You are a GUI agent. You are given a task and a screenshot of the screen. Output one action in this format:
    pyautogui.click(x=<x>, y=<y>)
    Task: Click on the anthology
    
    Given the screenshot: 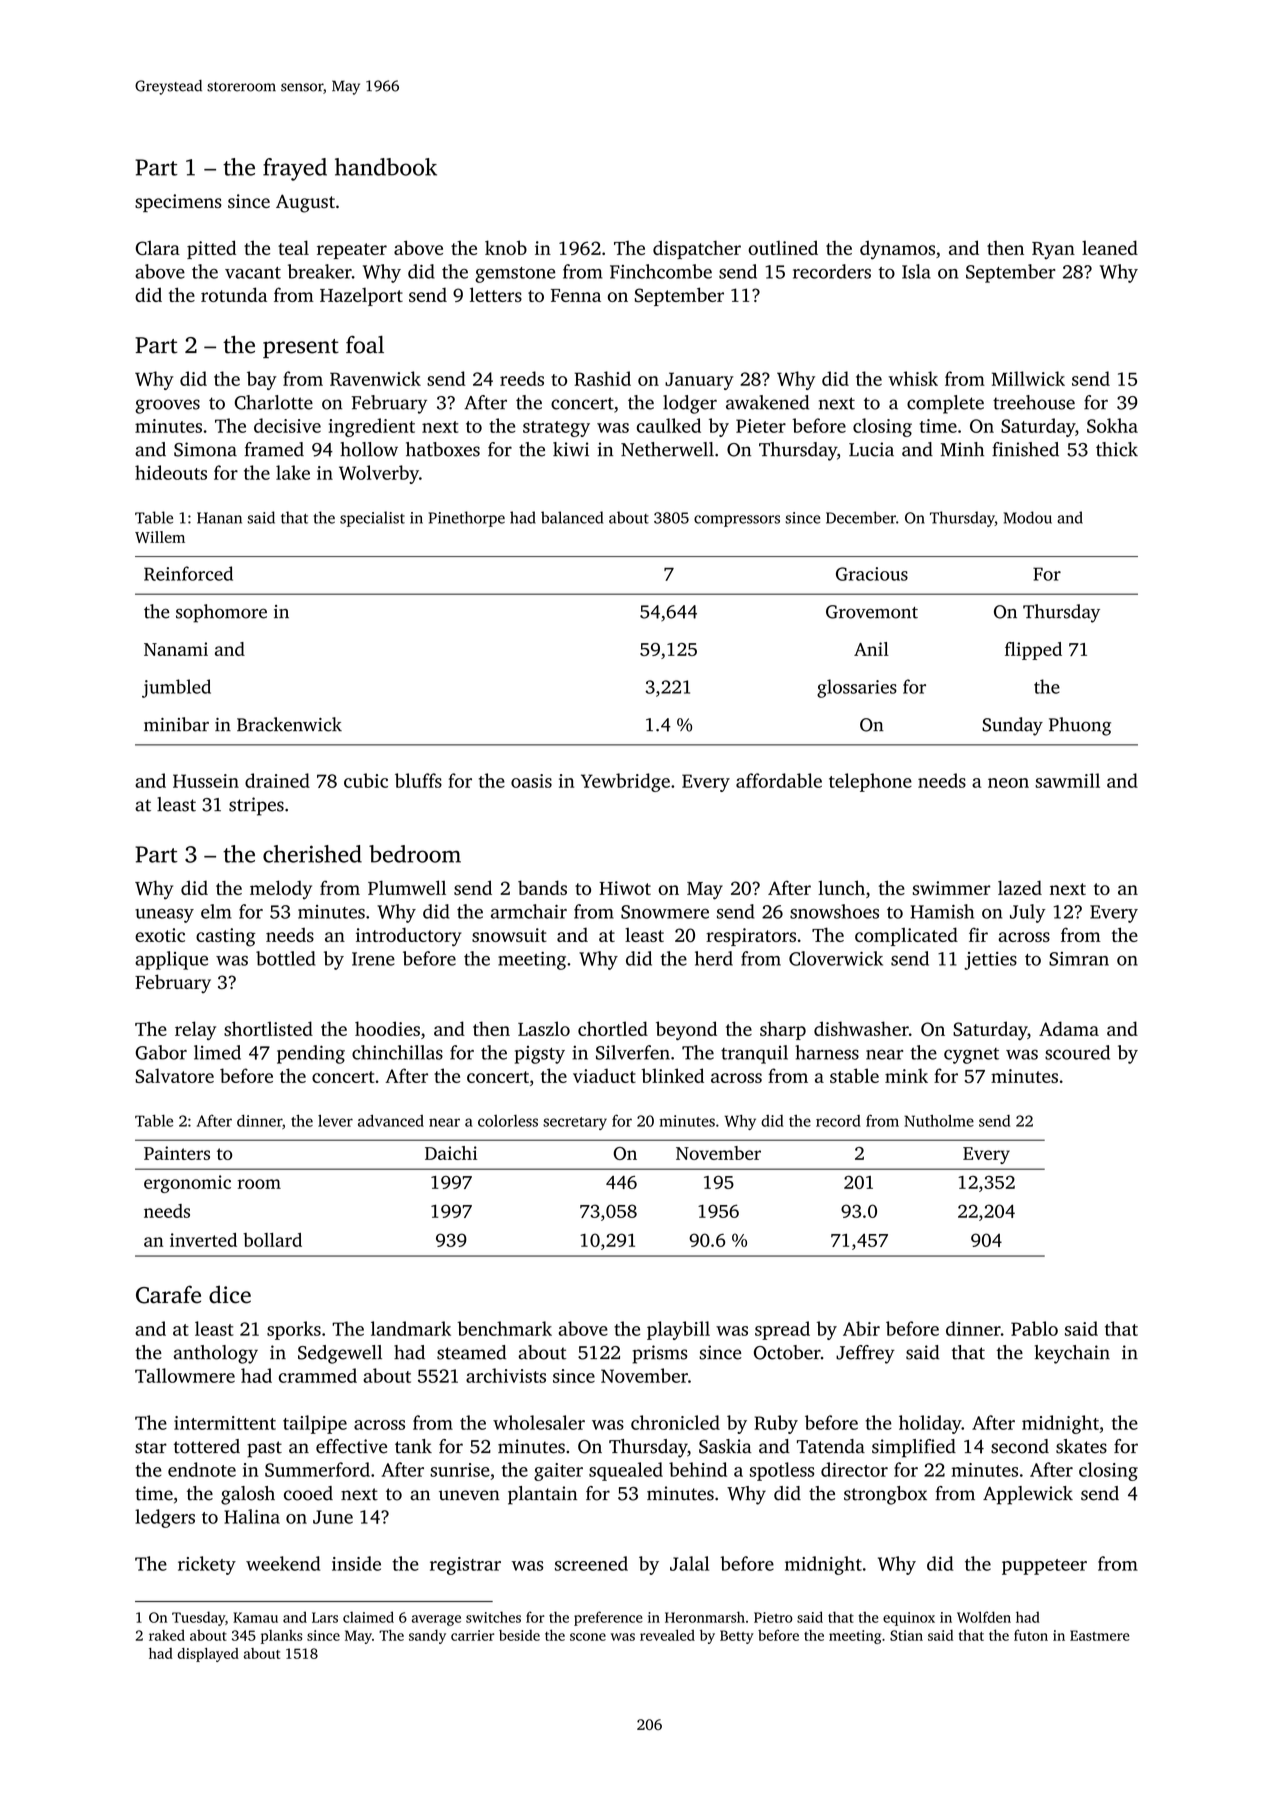 What is the action you would take?
    pyautogui.click(x=216, y=1354)
